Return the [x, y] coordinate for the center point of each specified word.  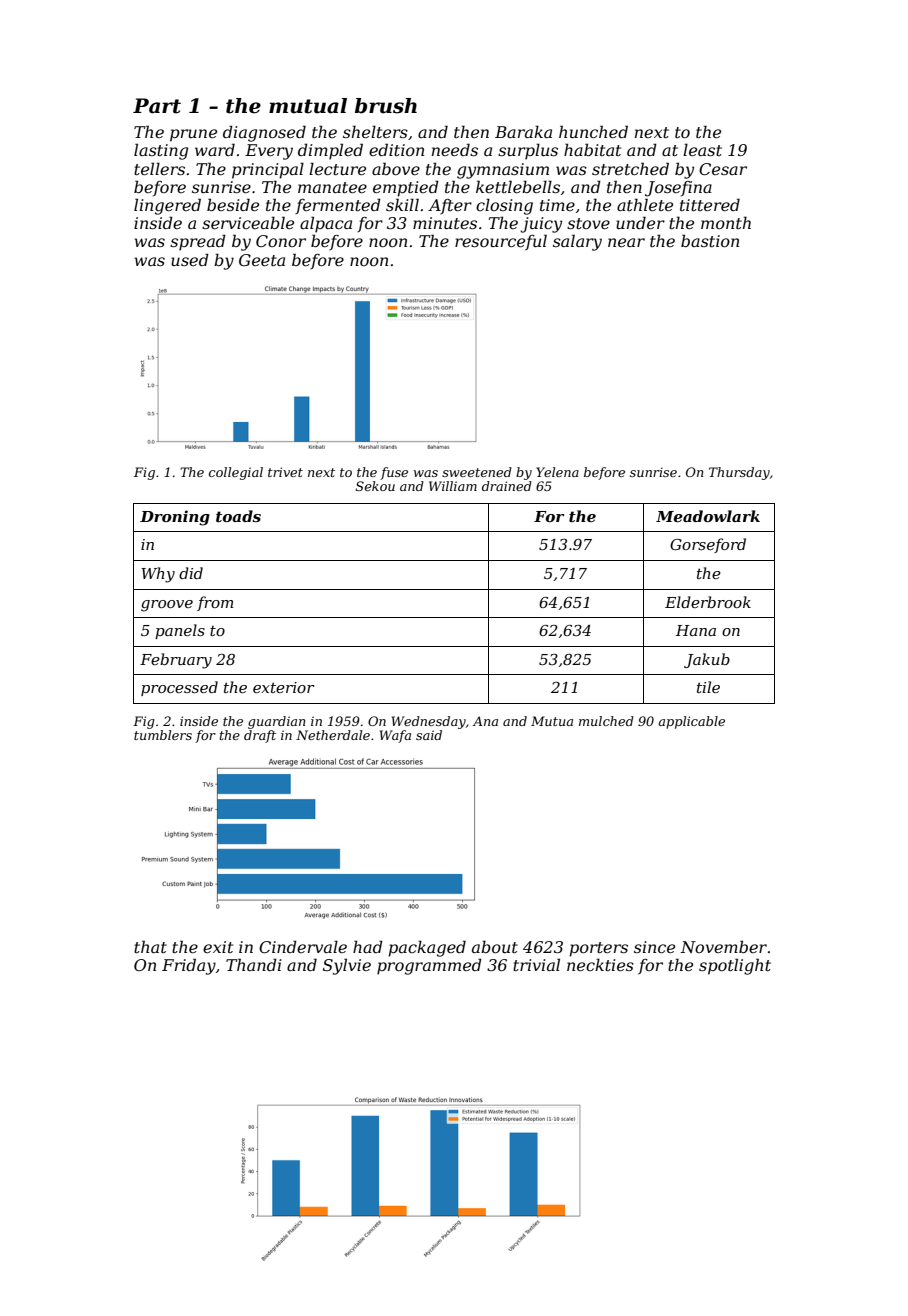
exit [218, 947]
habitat [592, 149]
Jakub [707, 660]
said [429, 735]
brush [386, 106]
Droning [175, 518]
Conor [281, 241]
